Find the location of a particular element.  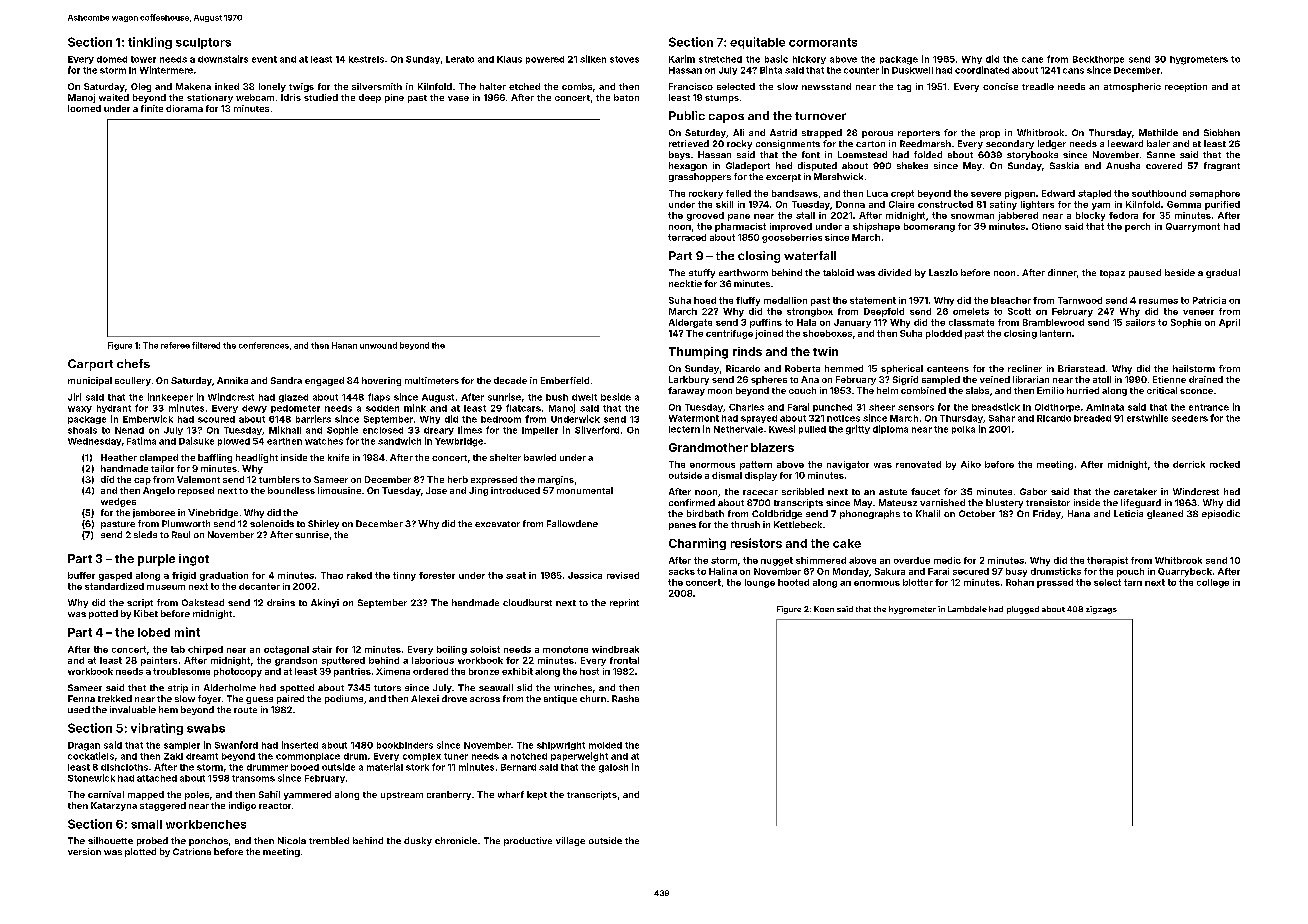

vase is located at coordinates (458, 98).
